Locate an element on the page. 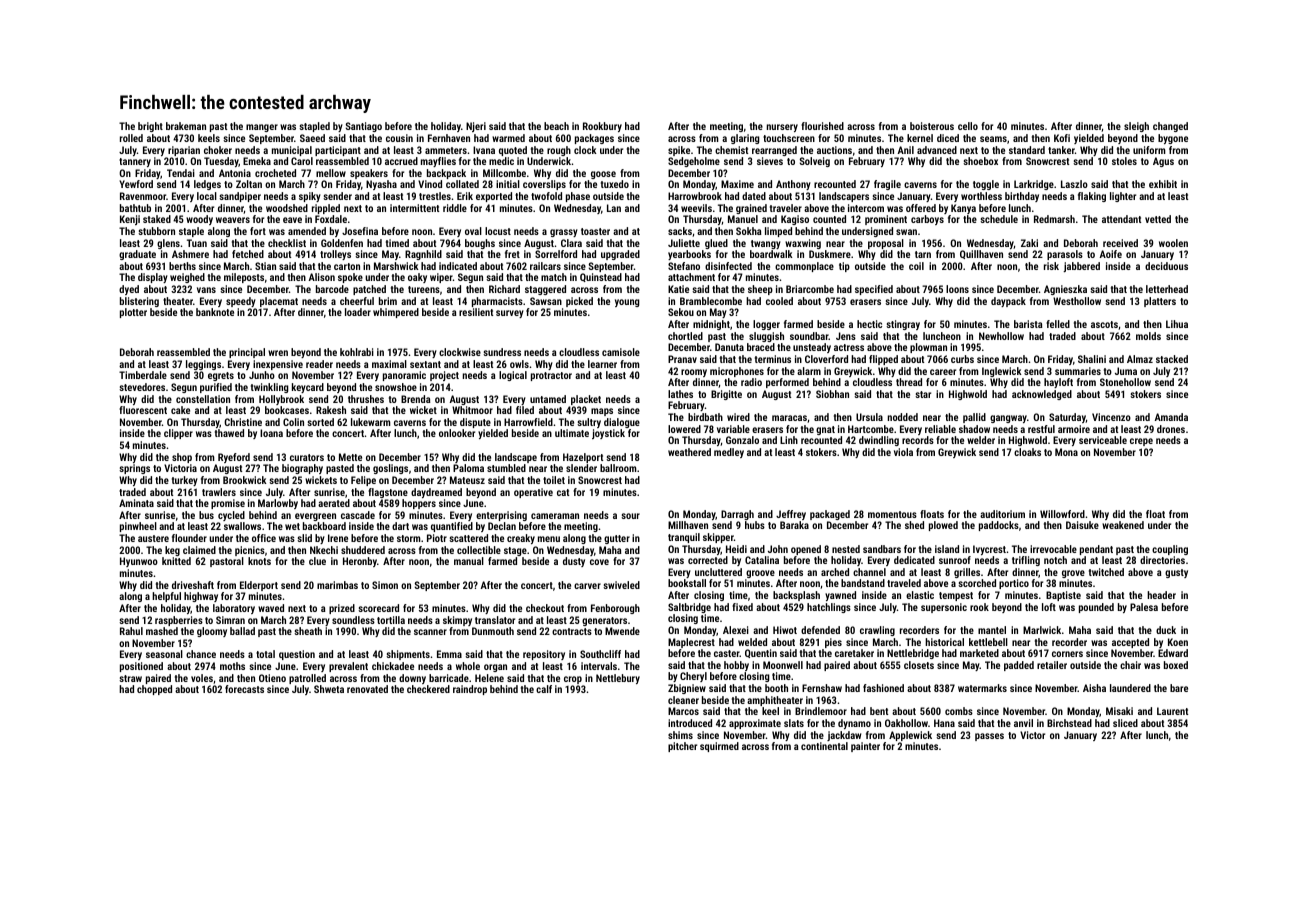 The width and height of the page is (1308, 924). plowed is located at coordinates (943, 526).
